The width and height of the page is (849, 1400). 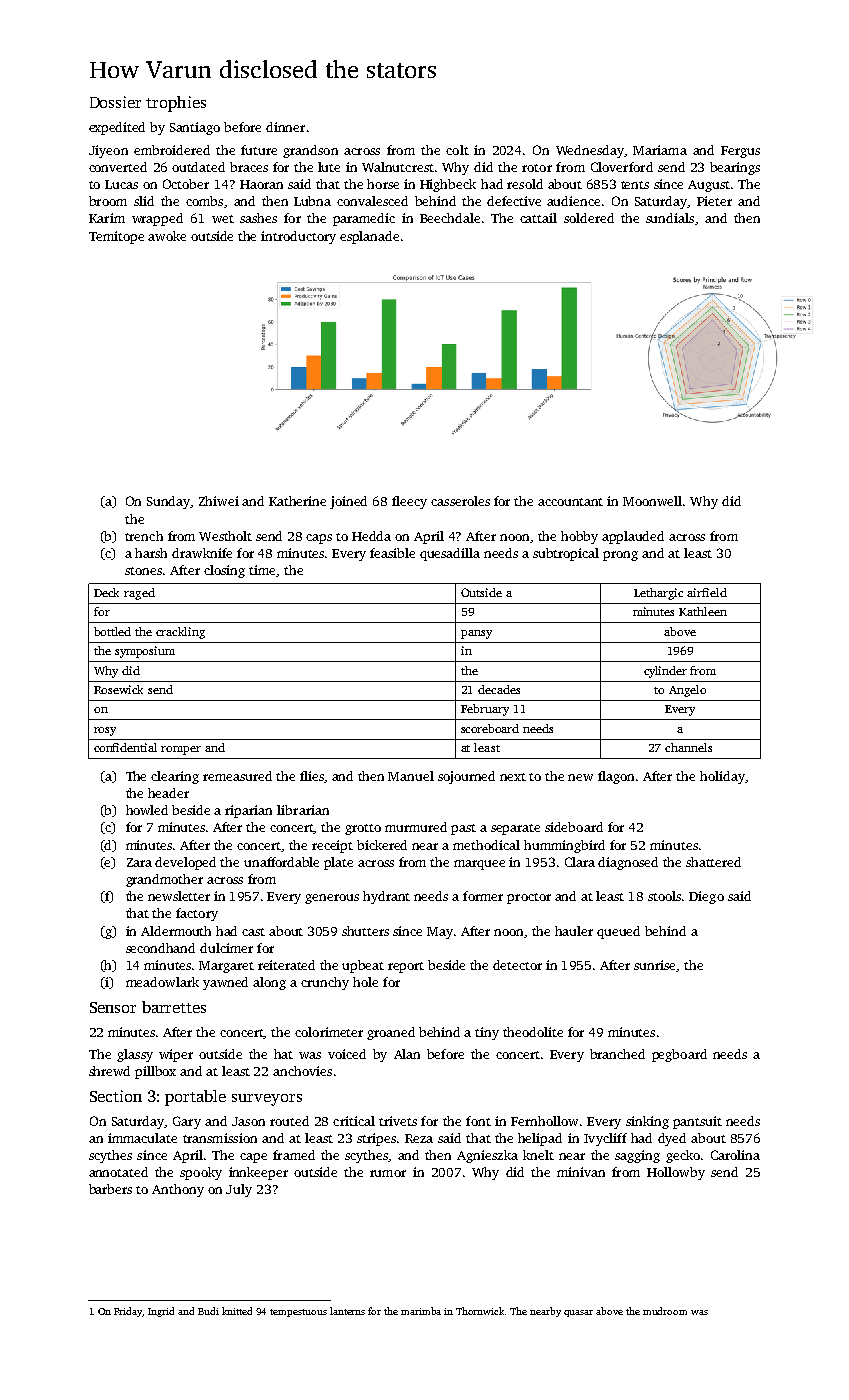 What do you see at coordinates (388, 1173) in the page?
I see `rumor` at bounding box center [388, 1173].
